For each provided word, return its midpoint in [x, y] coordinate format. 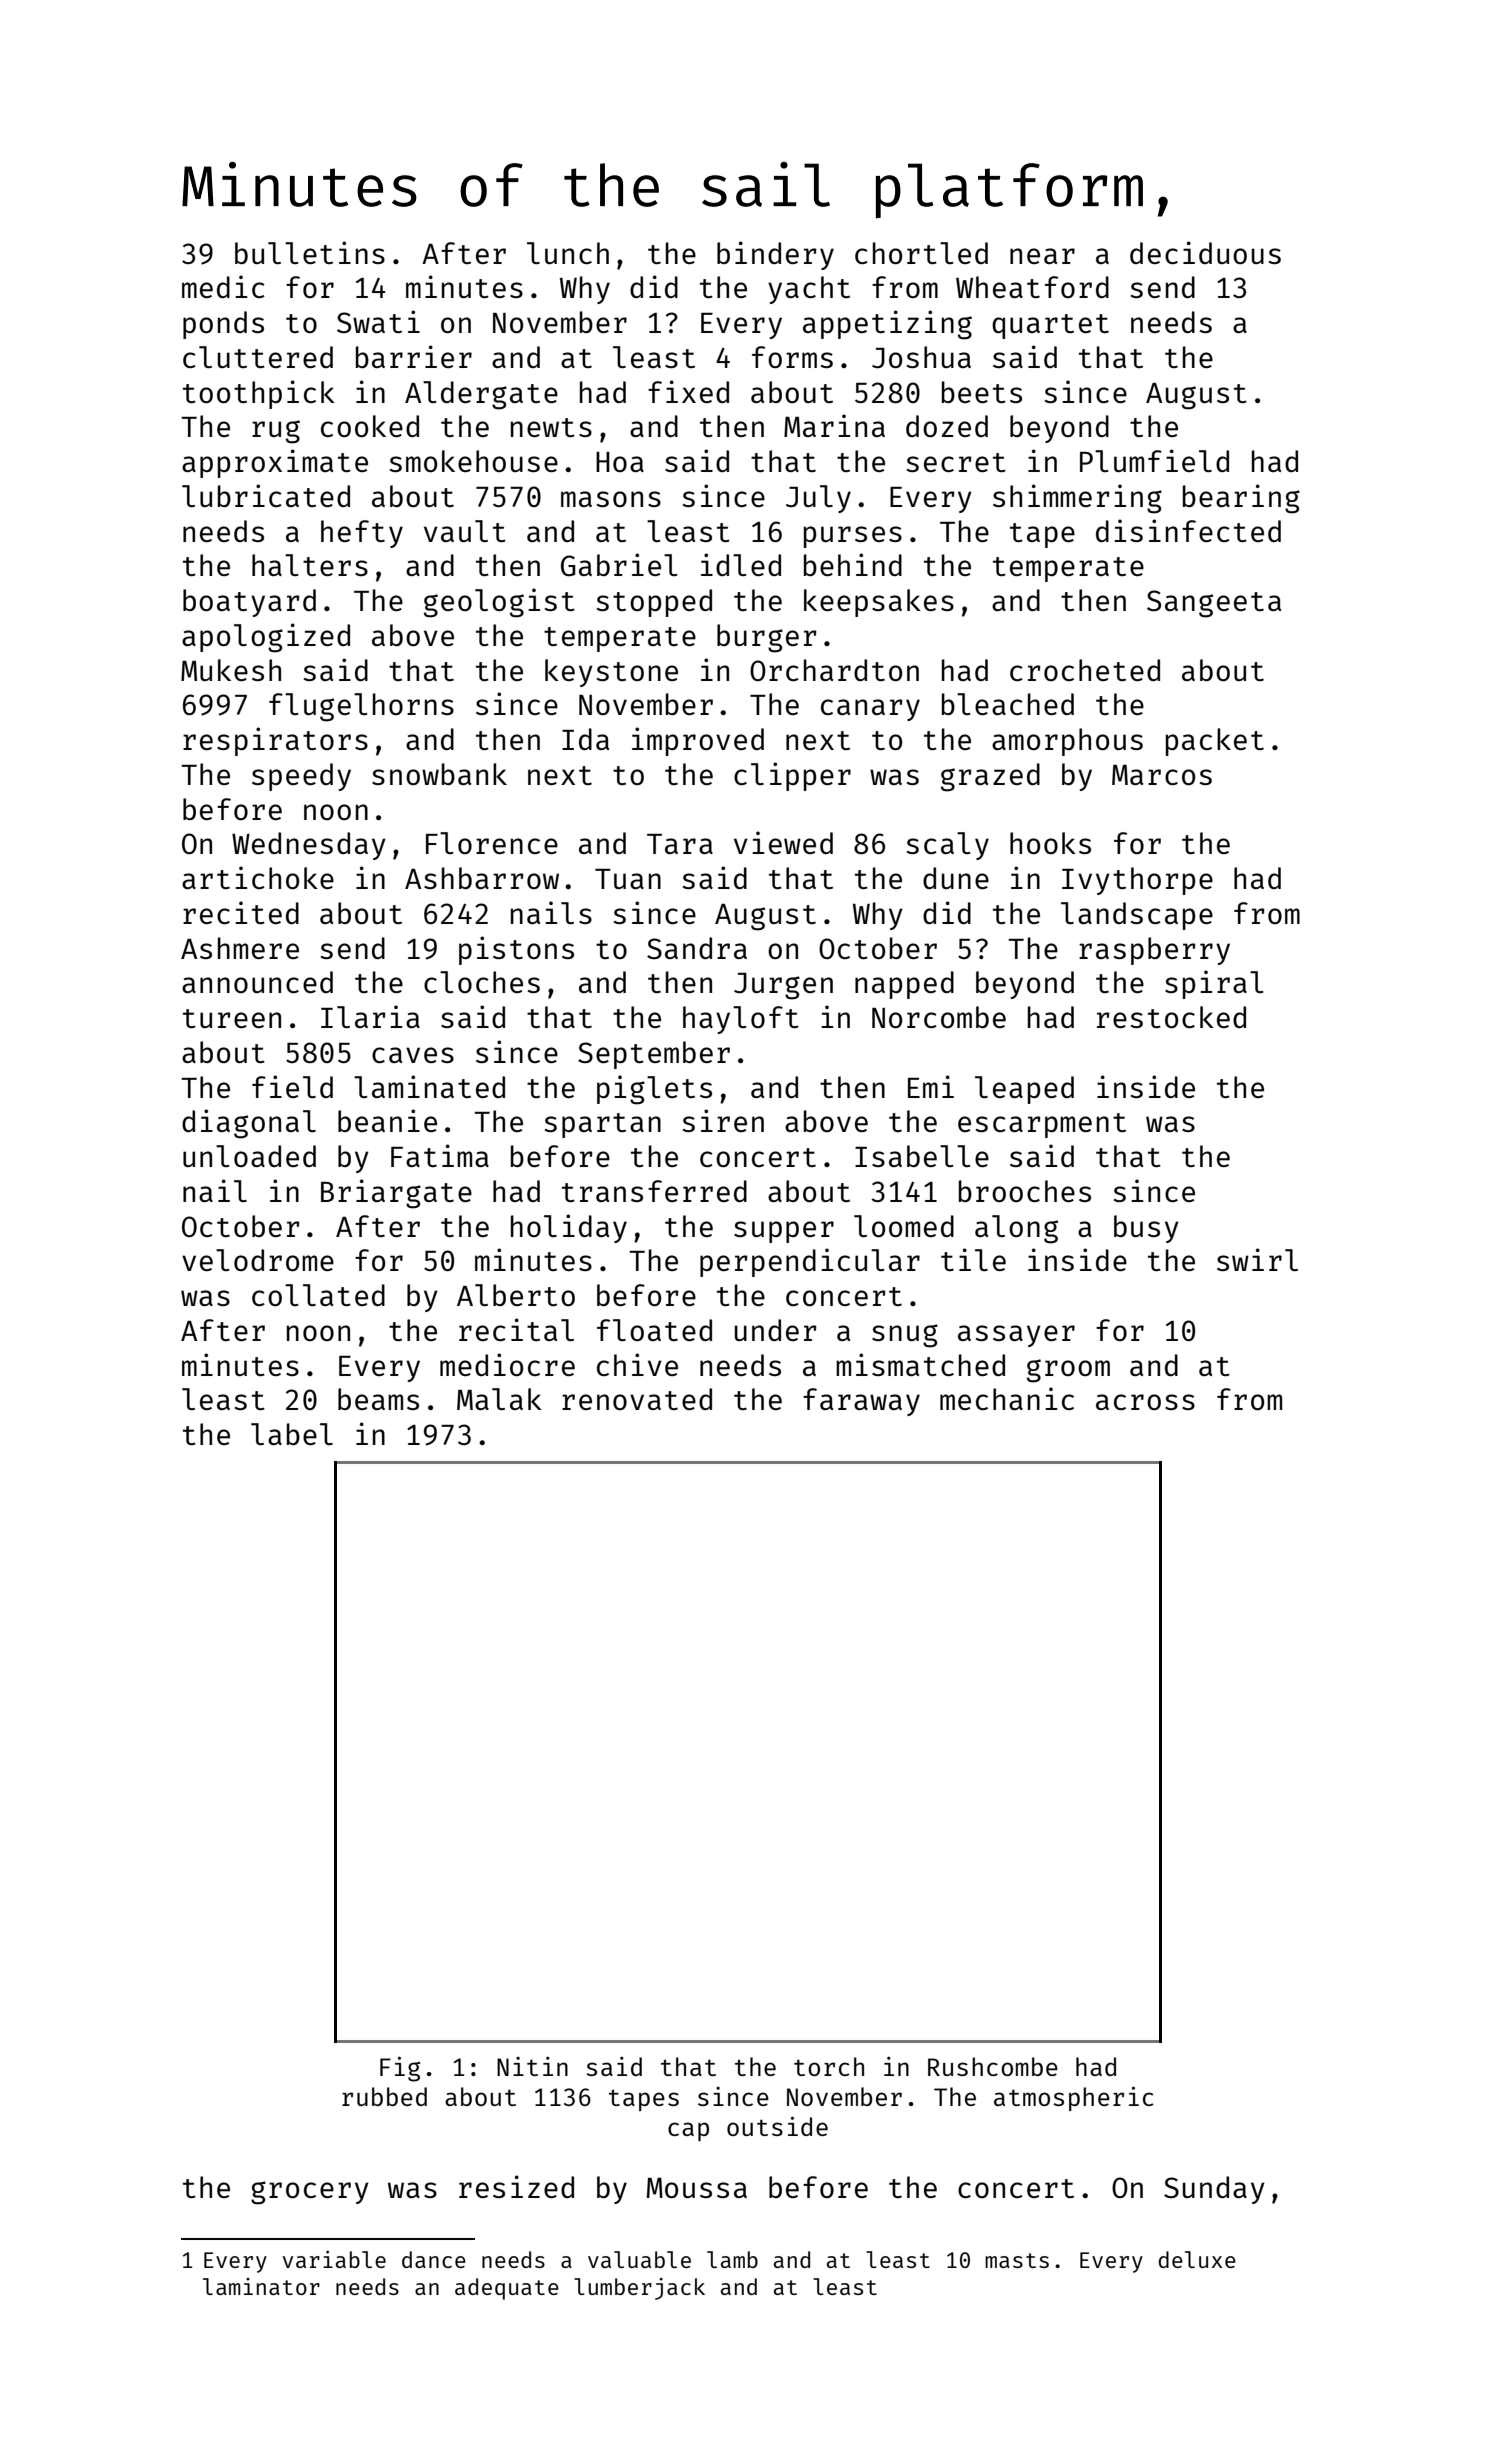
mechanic [1007, 1398]
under [776, 1330]
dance [434, 2259]
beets [982, 392]
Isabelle [922, 1156]
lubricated [266, 495]
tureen [232, 1018]
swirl [1257, 1259]
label [292, 1434]
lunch [568, 253]
